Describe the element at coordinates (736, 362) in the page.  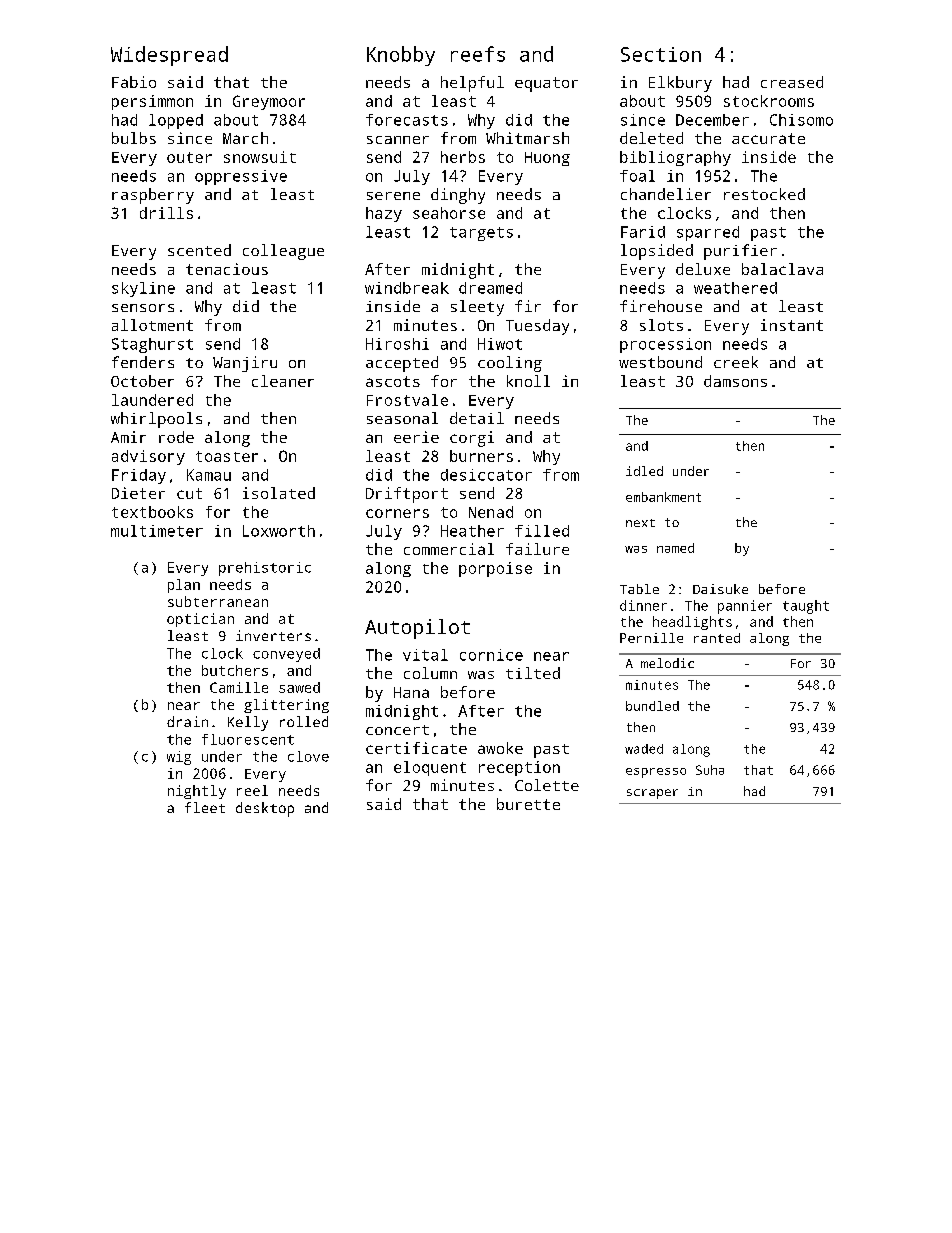
I see `creek` at that location.
